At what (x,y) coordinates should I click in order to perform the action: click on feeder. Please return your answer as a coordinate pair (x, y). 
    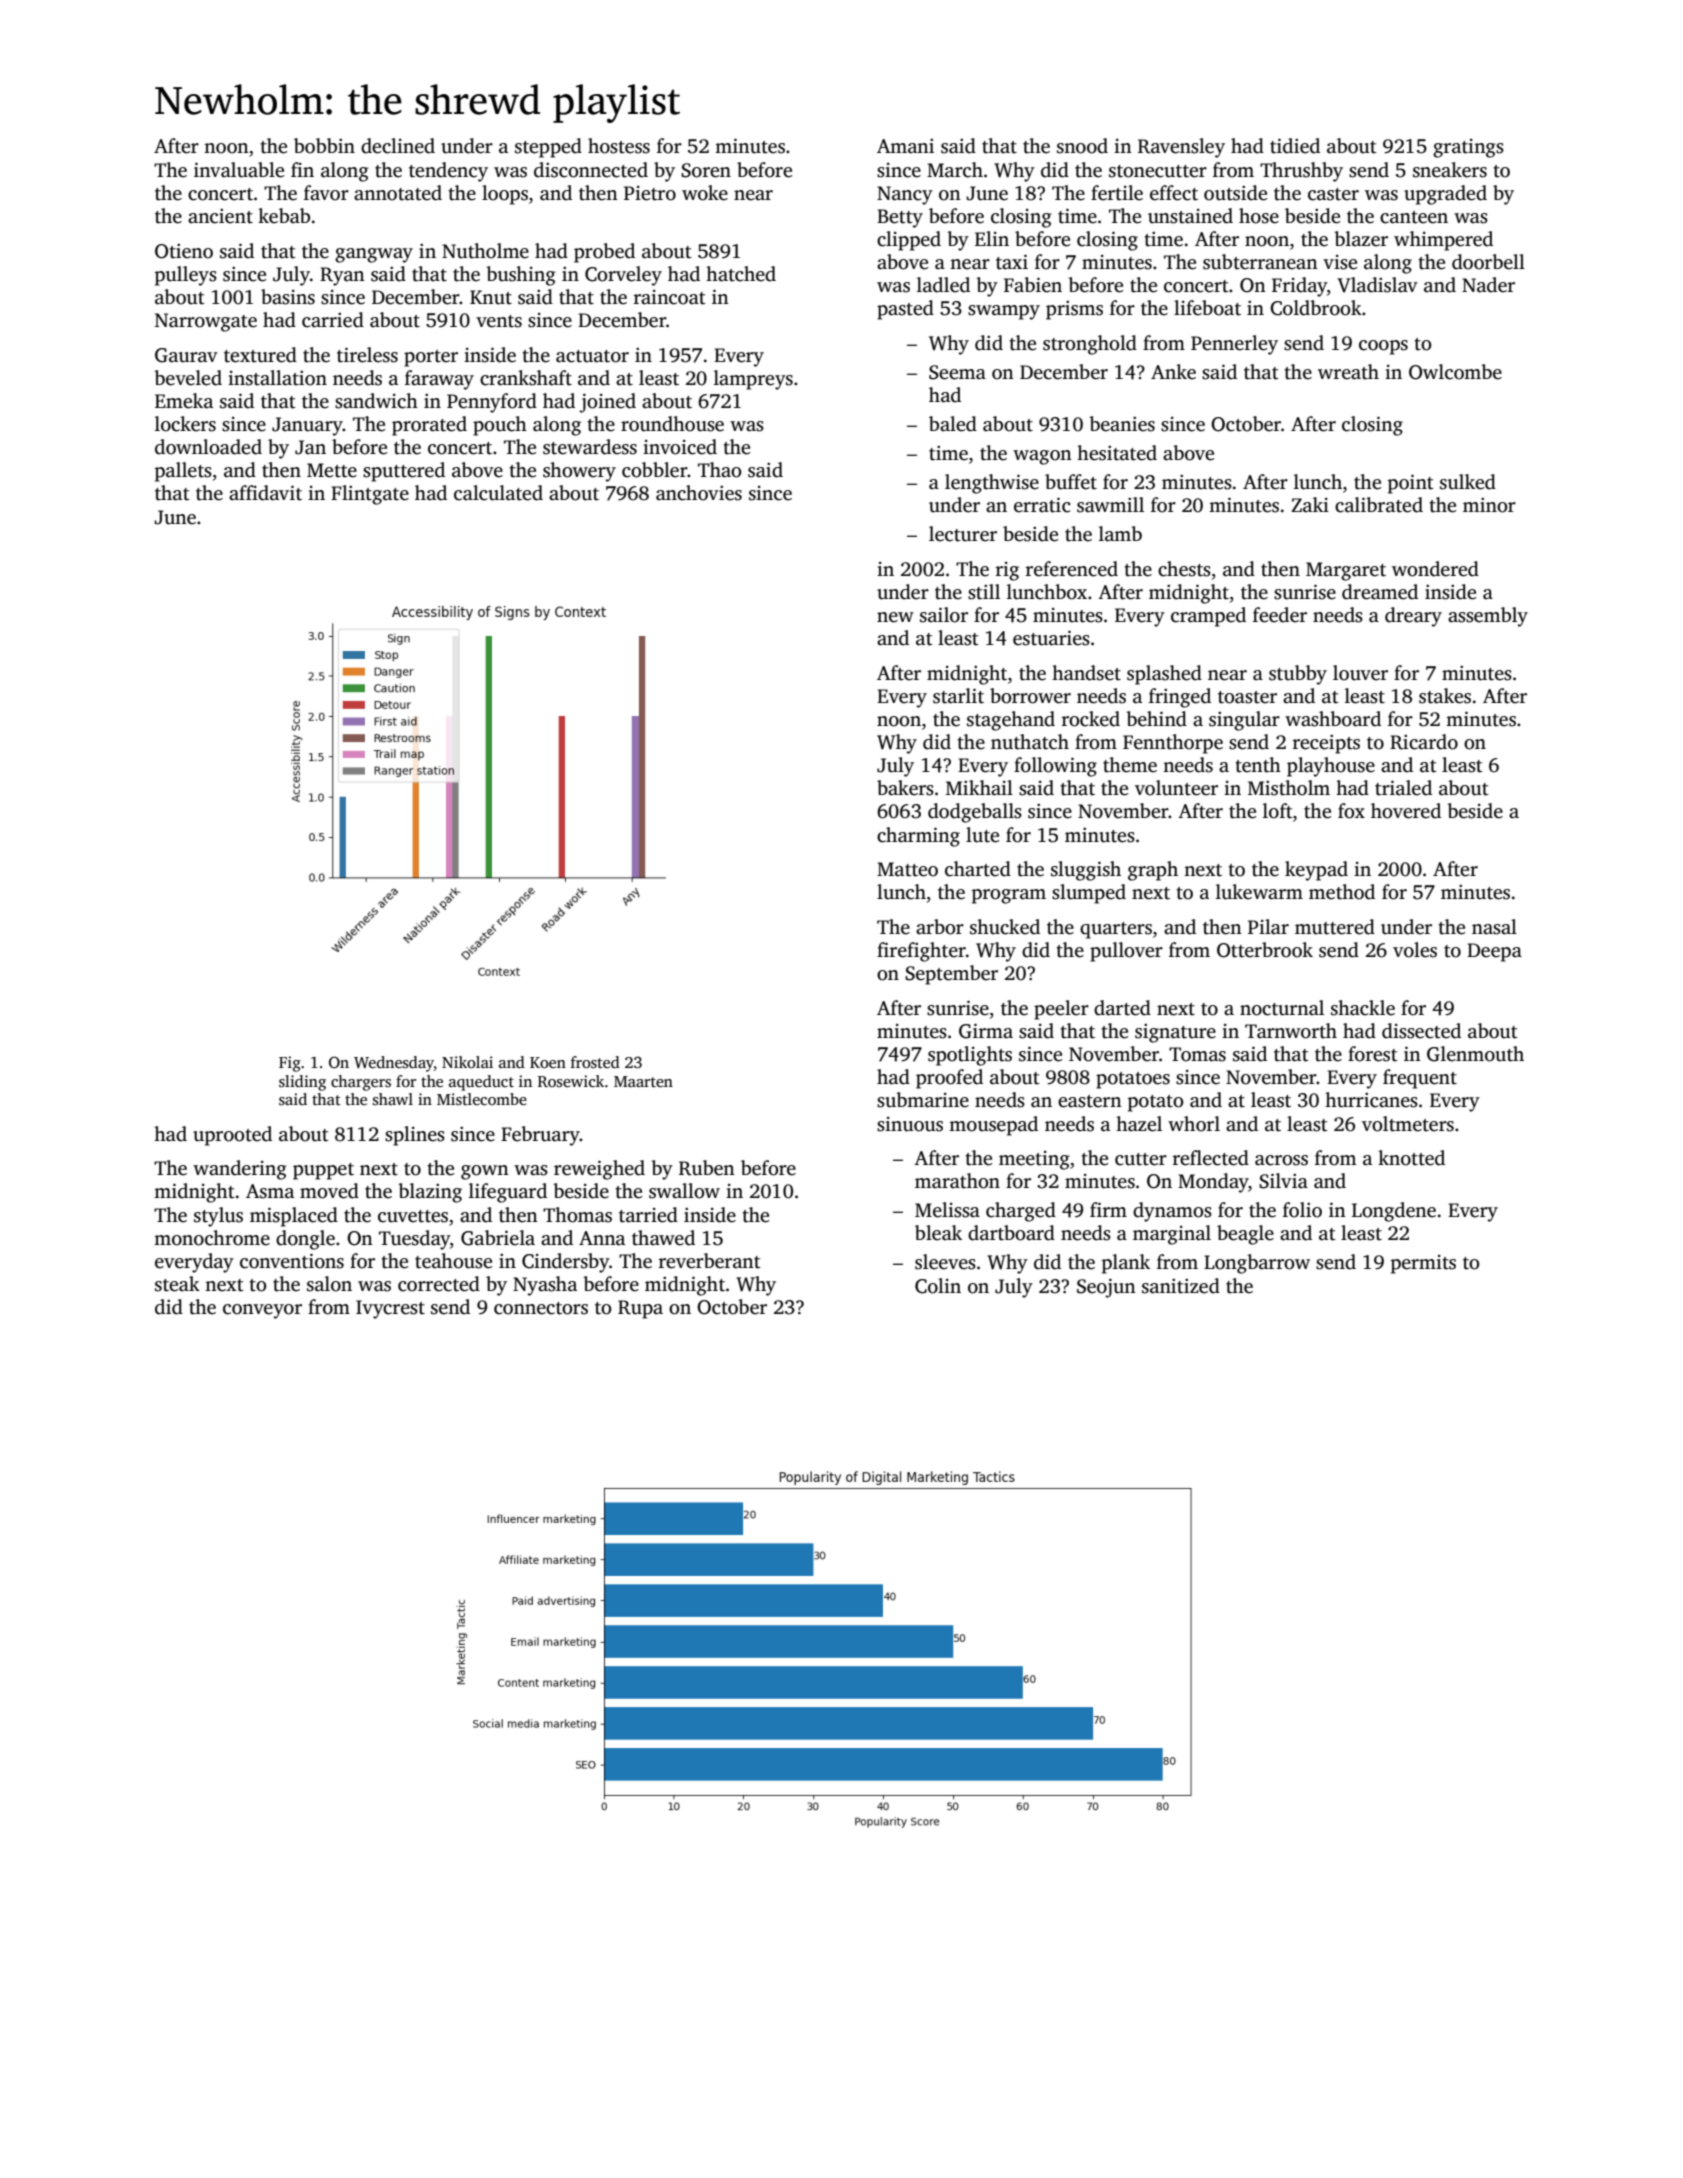
    Looking at the image, I should click on (1280, 615).
